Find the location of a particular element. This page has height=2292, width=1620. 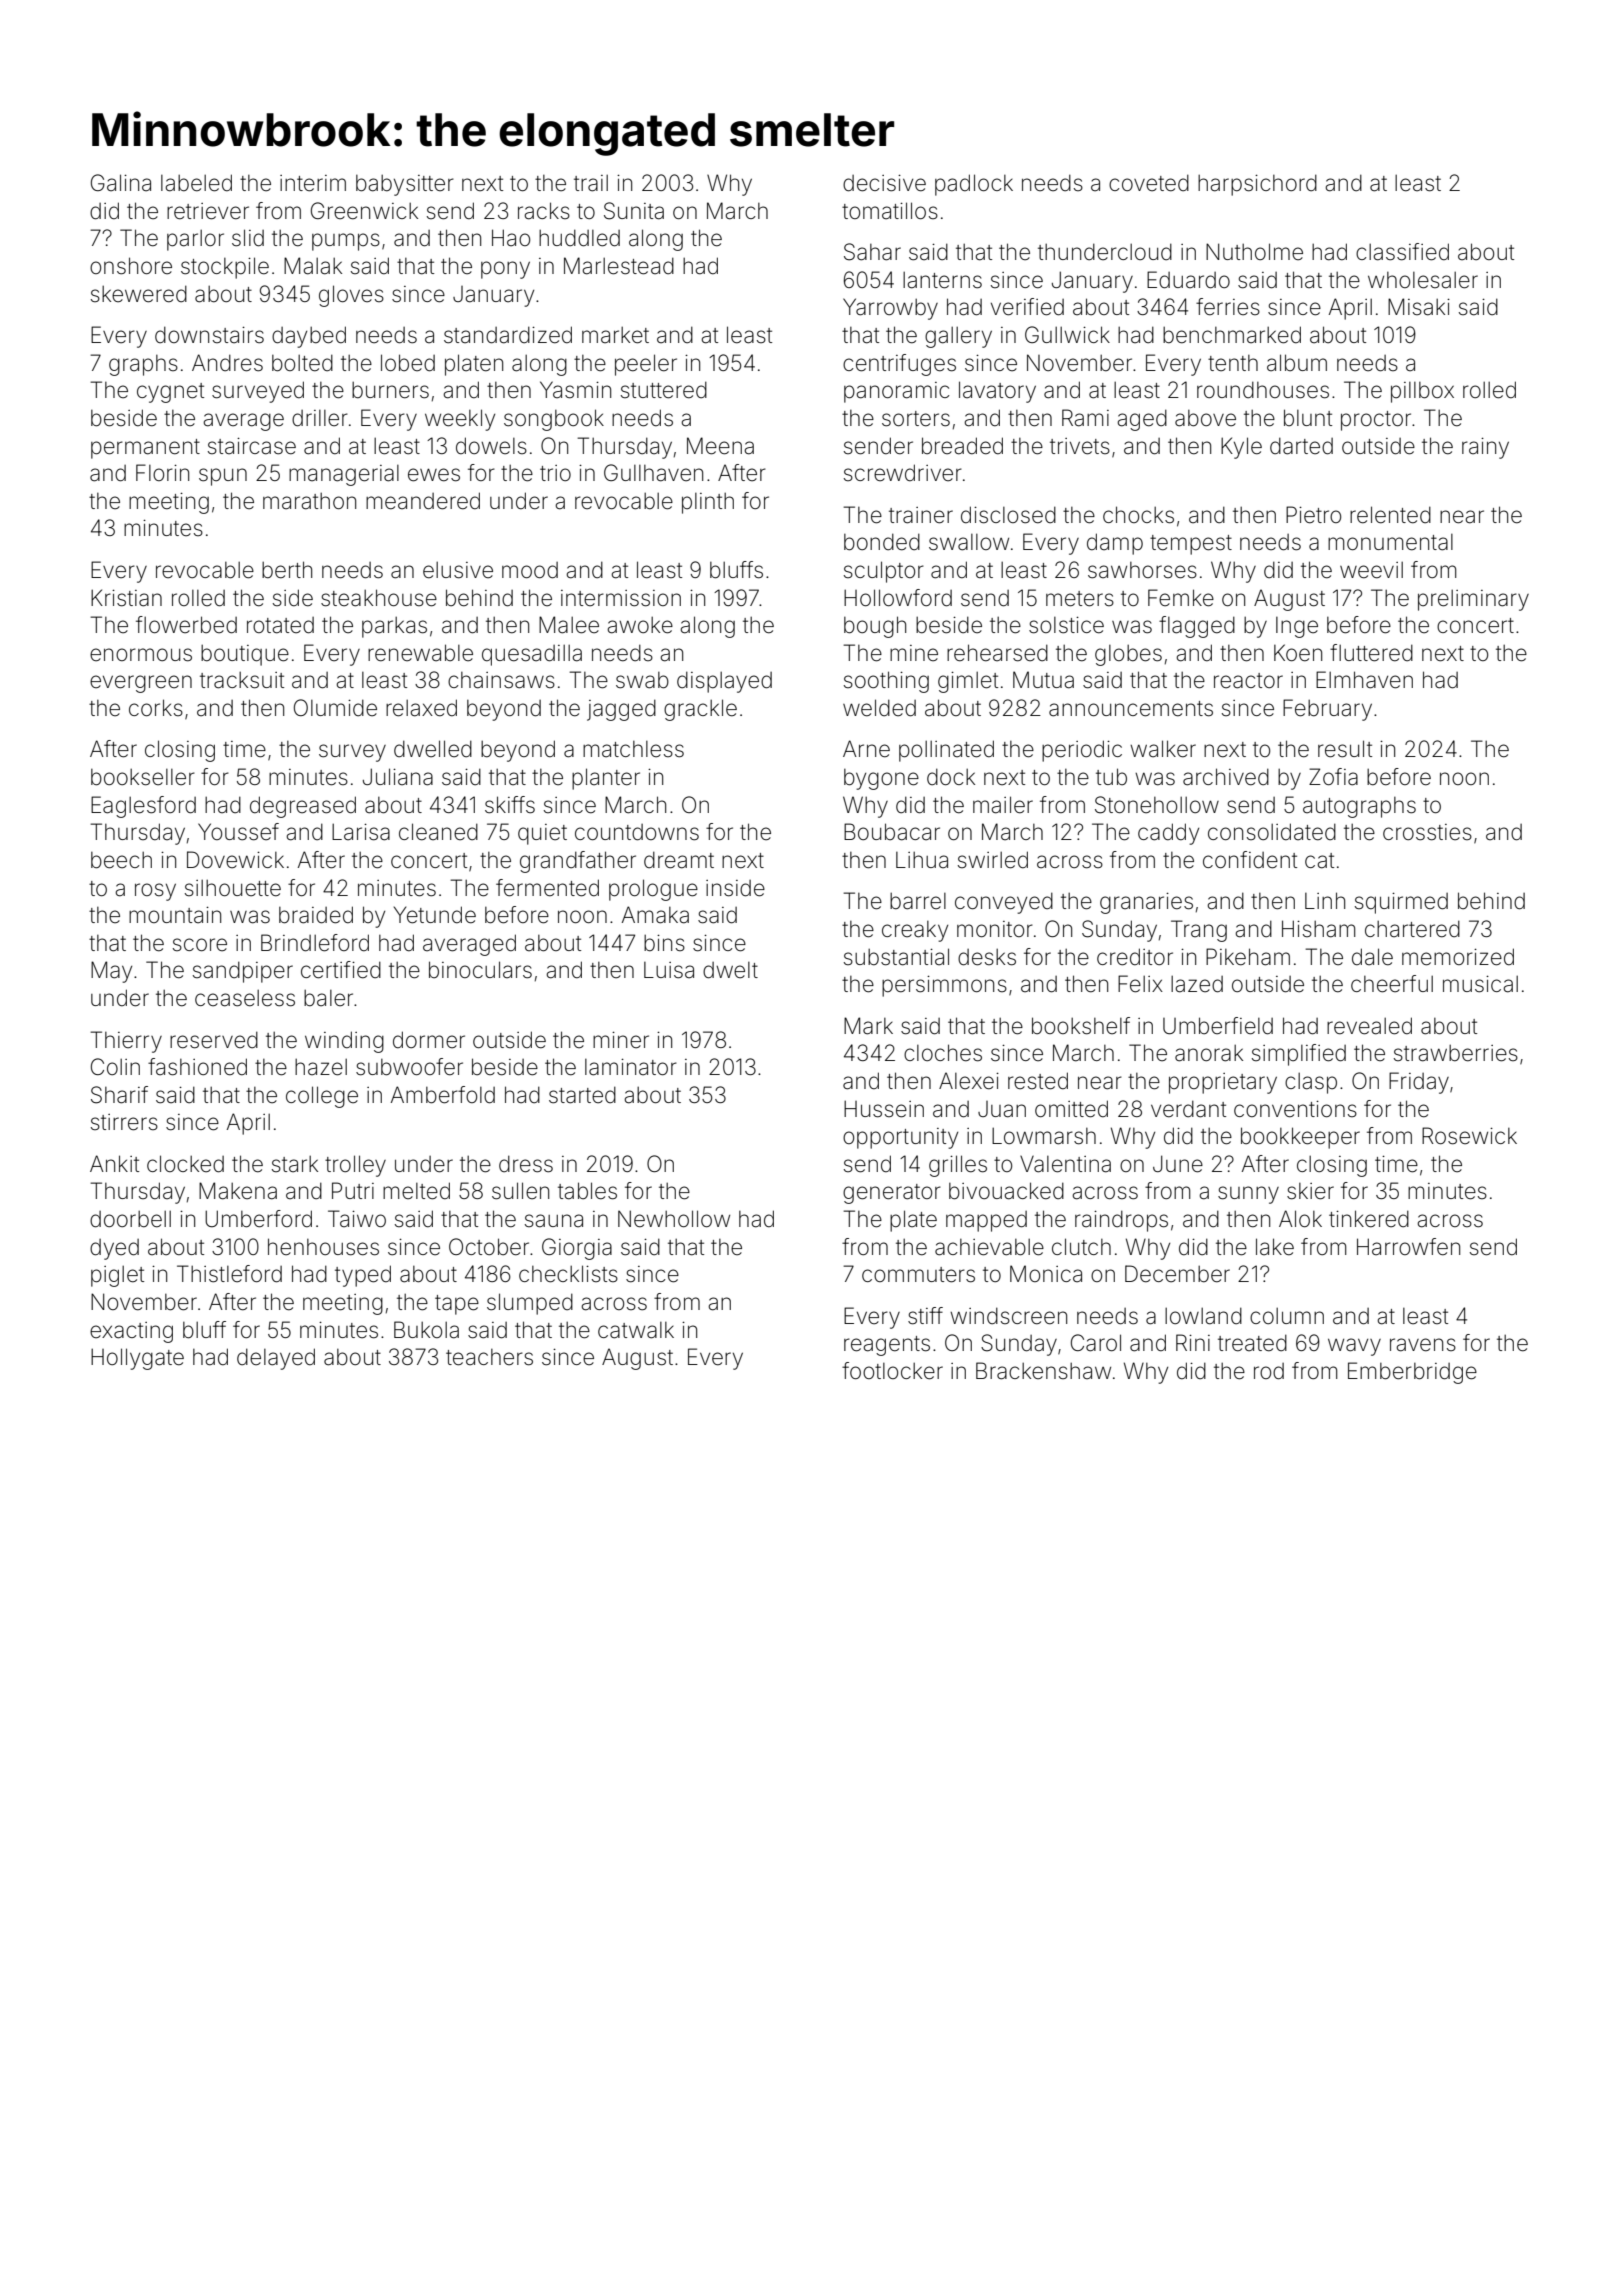

interim is located at coordinates (313, 183).
